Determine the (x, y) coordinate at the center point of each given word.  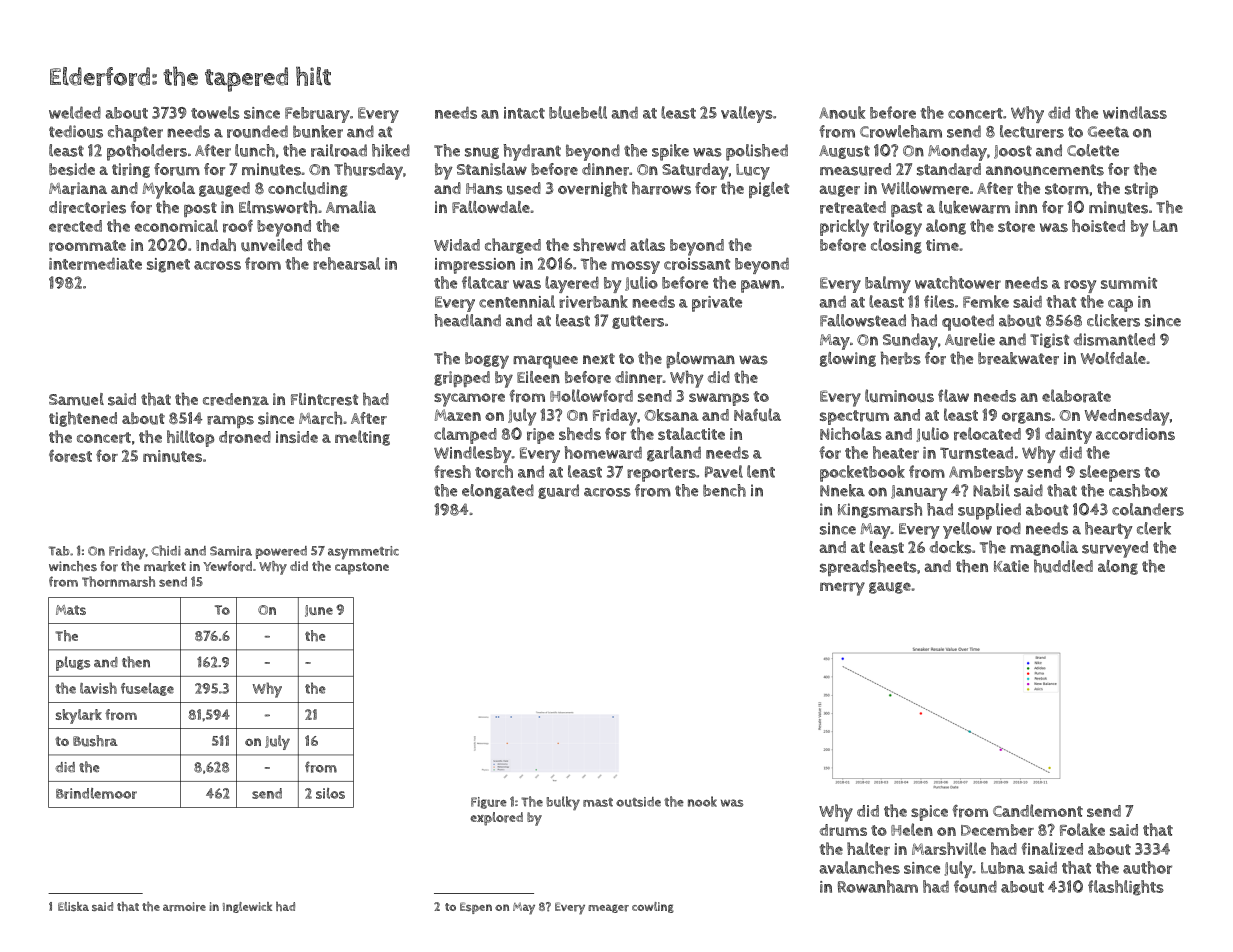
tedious (76, 131)
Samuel (76, 399)
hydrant (532, 152)
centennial (517, 301)
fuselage (147, 689)
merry (842, 589)
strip (1141, 190)
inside (297, 437)
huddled (1063, 566)
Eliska (73, 906)
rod (1009, 528)
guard (558, 491)
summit (1129, 283)
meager (608, 908)
